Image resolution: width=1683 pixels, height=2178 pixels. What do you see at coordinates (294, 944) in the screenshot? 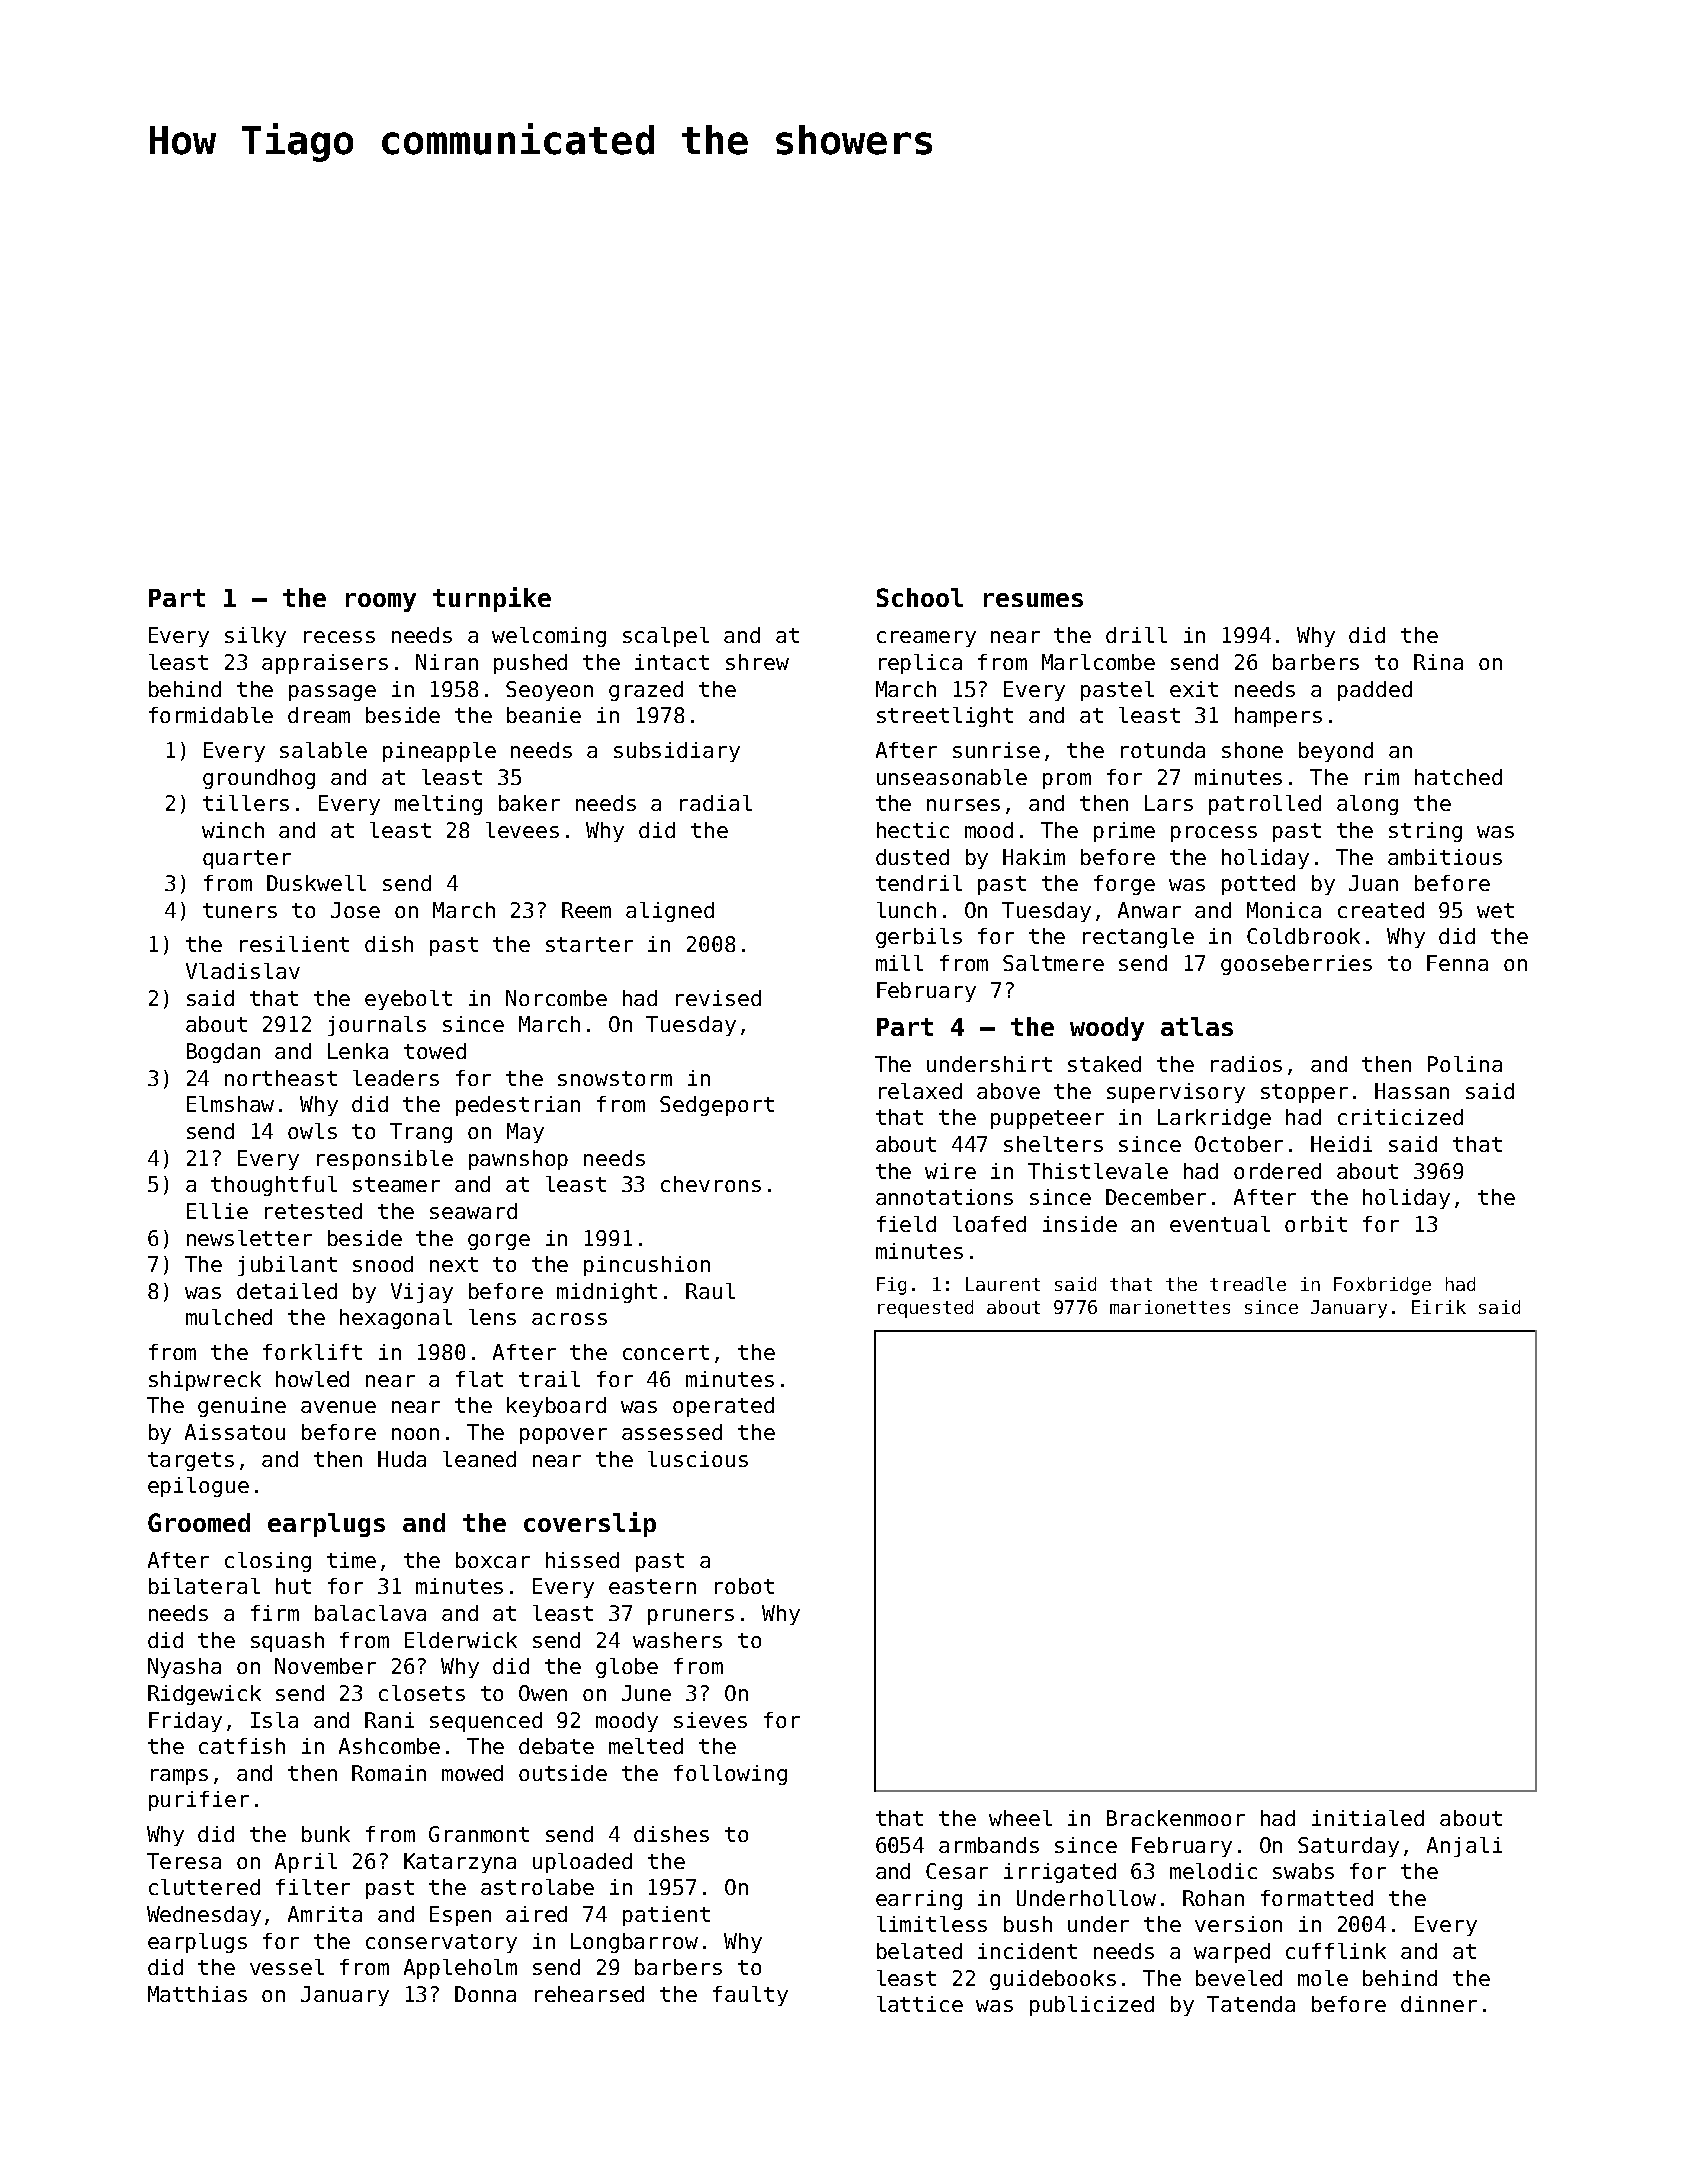
I see `resilient` at bounding box center [294, 944].
